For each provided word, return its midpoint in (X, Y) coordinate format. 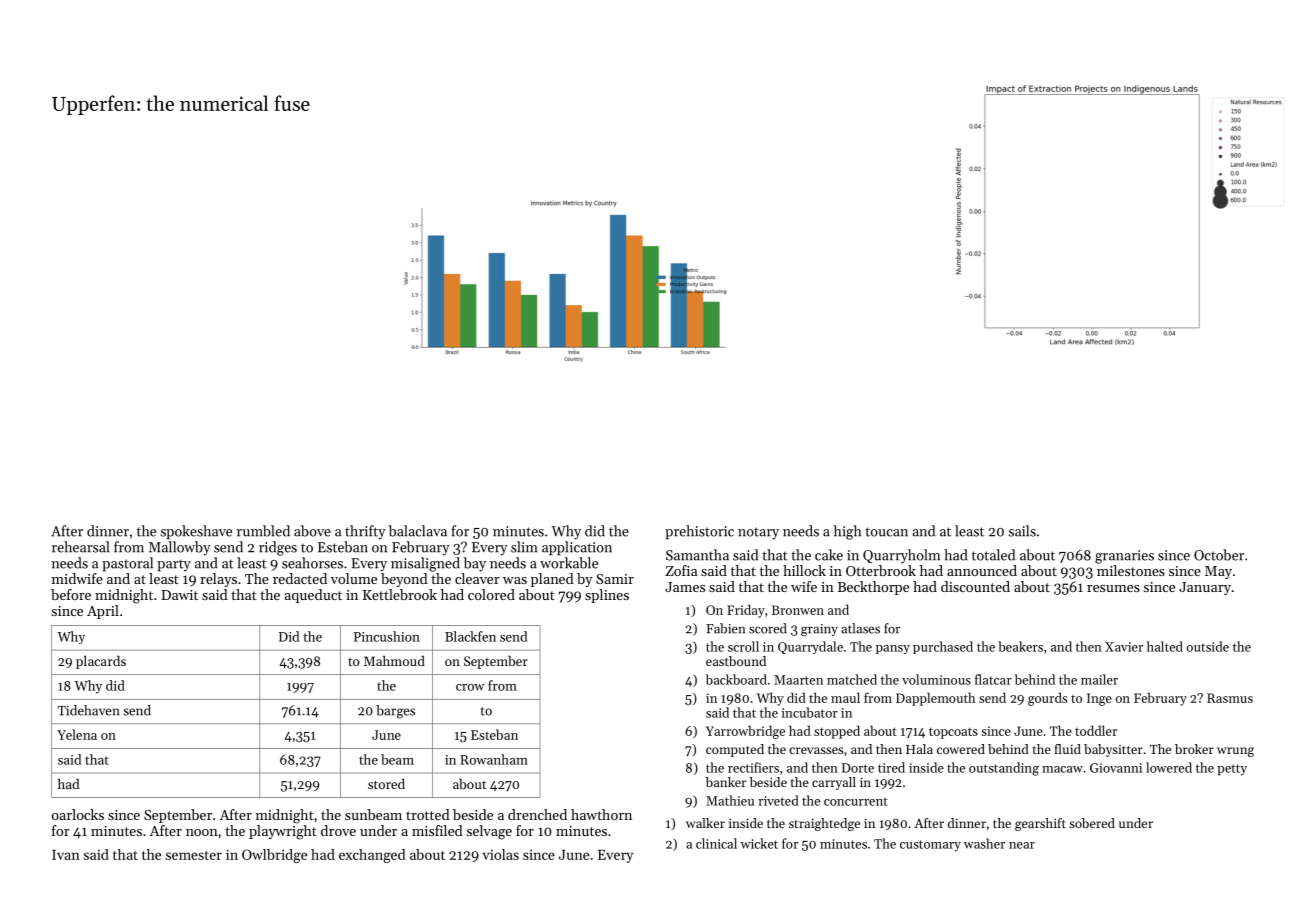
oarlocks (78, 814)
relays (218, 580)
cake (829, 555)
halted (1165, 646)
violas (500, 854)
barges (395, 712)
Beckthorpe (873, 588)
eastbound (736, 661)
